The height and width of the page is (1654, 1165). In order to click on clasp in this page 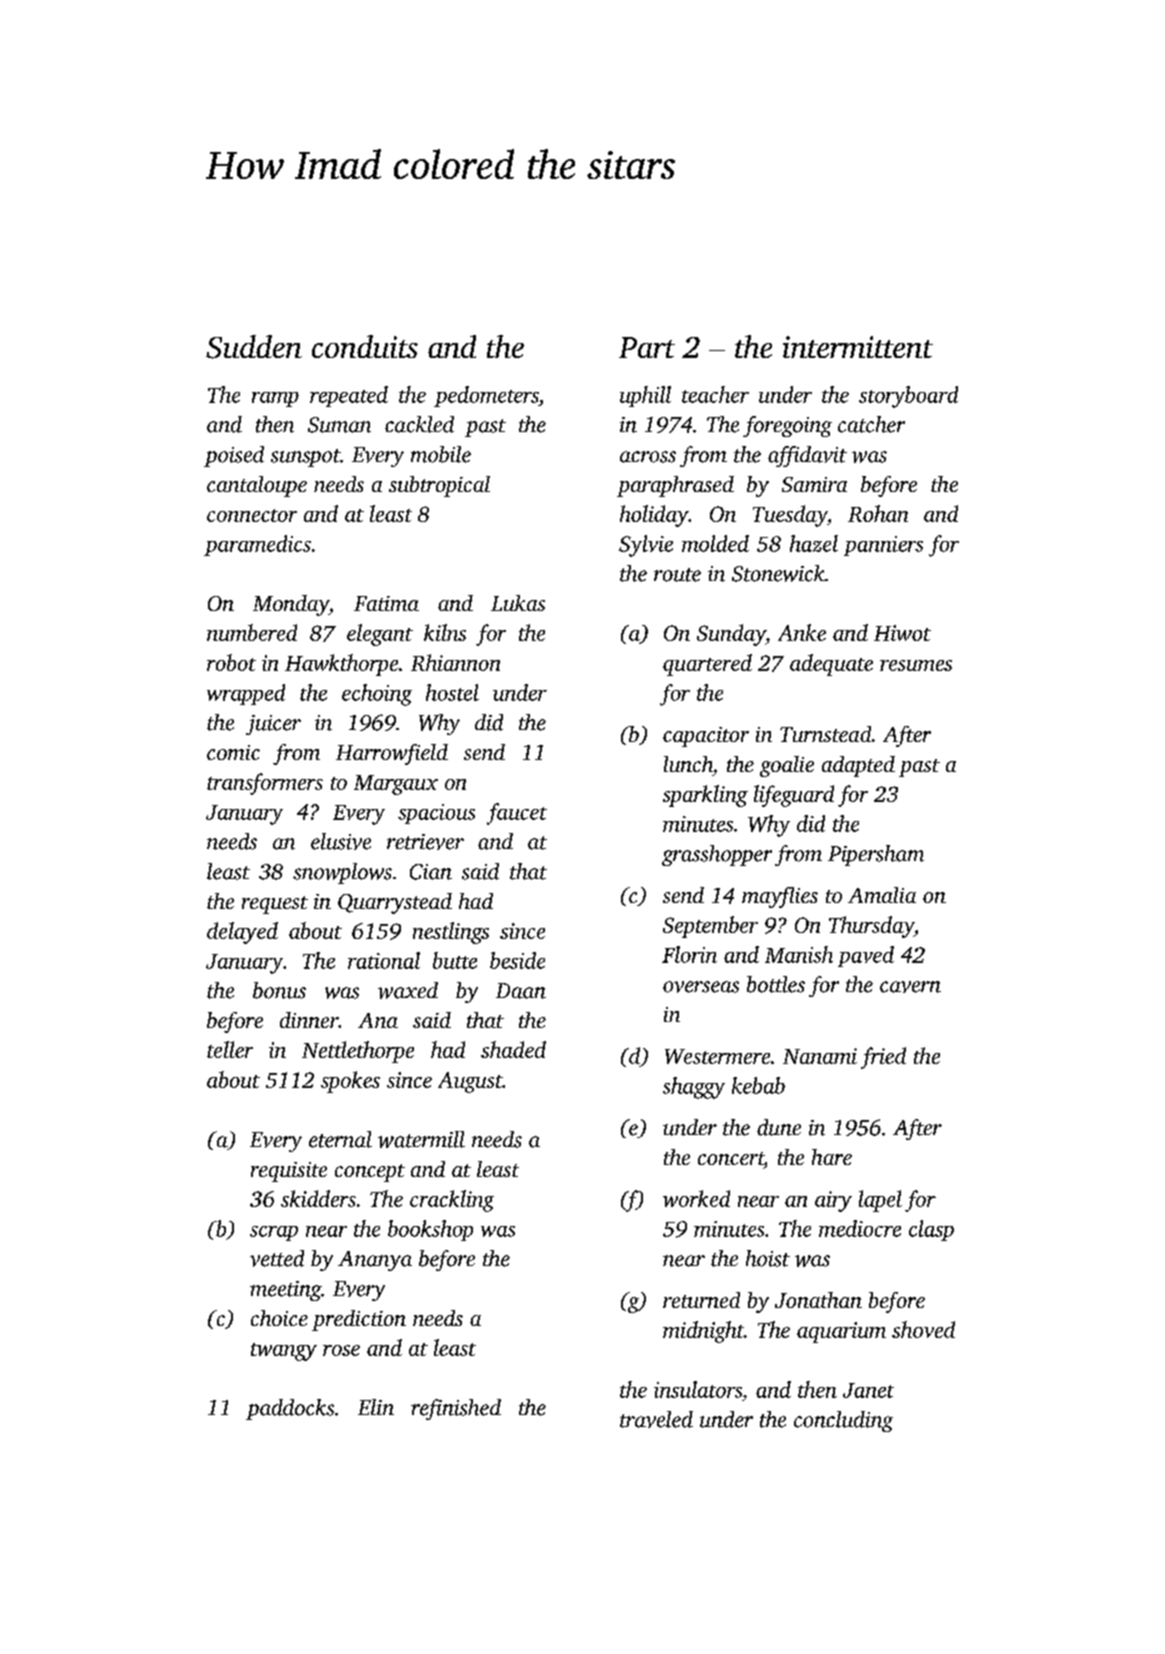, I will do `click(931, 1230)`.
